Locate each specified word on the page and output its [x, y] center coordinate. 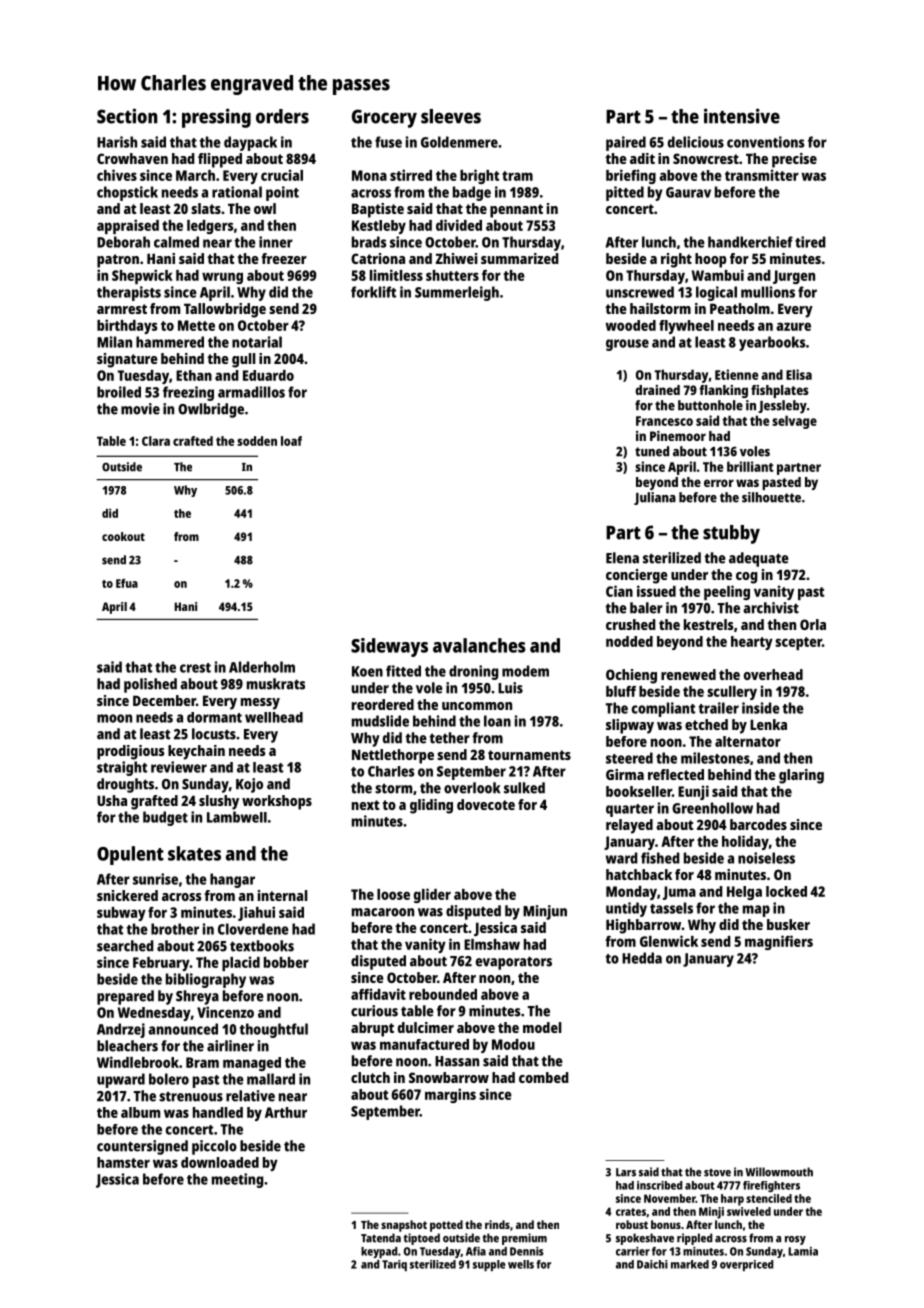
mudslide [380, 721]
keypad [379, 1252]
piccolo [214, 1147]
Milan [114, 342]
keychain [196, 752]
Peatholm [740, 308]
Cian [619, 591]
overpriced [746, 1265]
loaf [291, 441]
